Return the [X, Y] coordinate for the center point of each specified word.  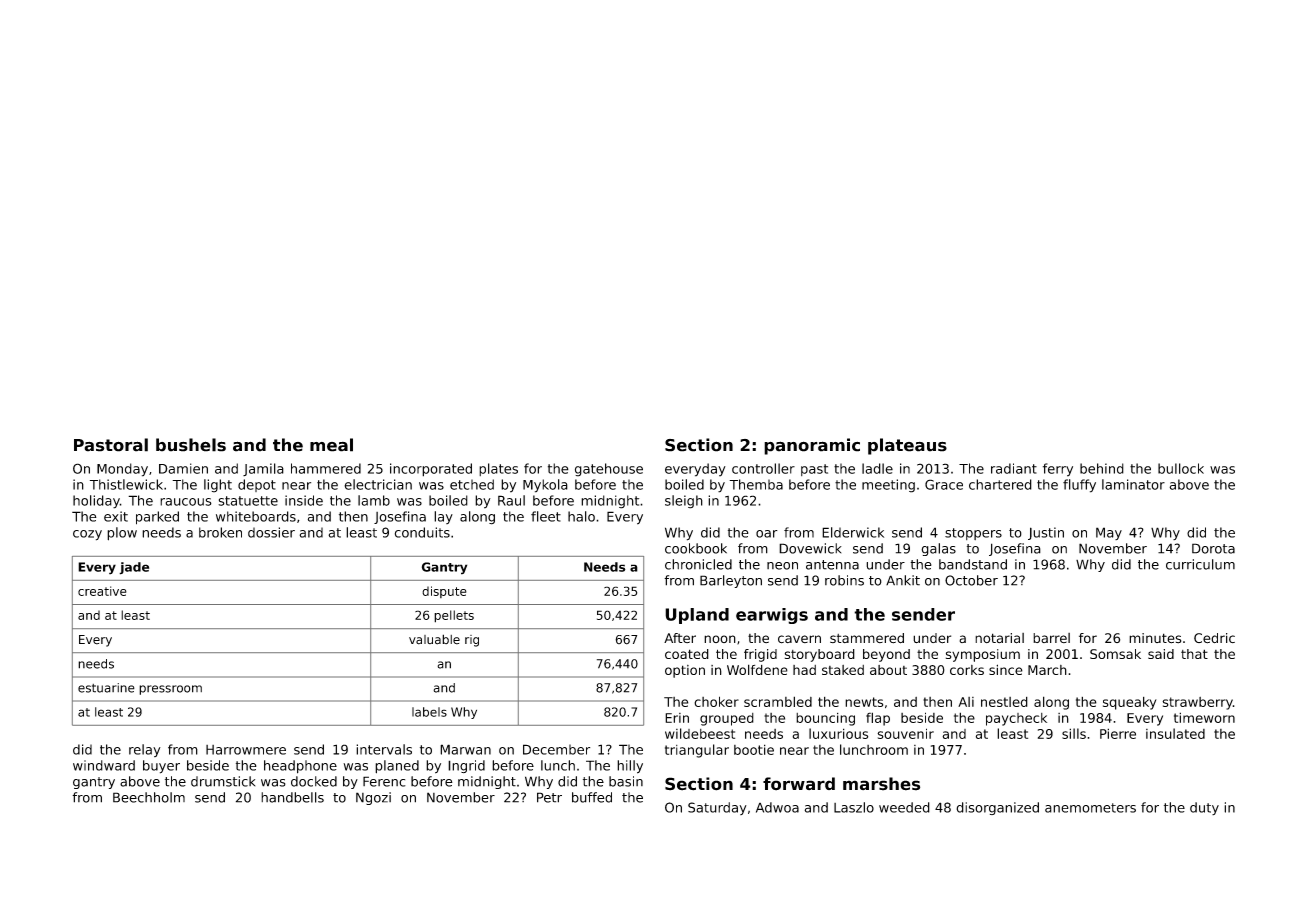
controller [763, 468]
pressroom [170, 690]
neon [782, 566]
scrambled [778, 701]
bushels [191, 445]
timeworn [1204, 717]
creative [102, 591]
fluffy [1079, 486]
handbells [292, 797]
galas [938, 549]
